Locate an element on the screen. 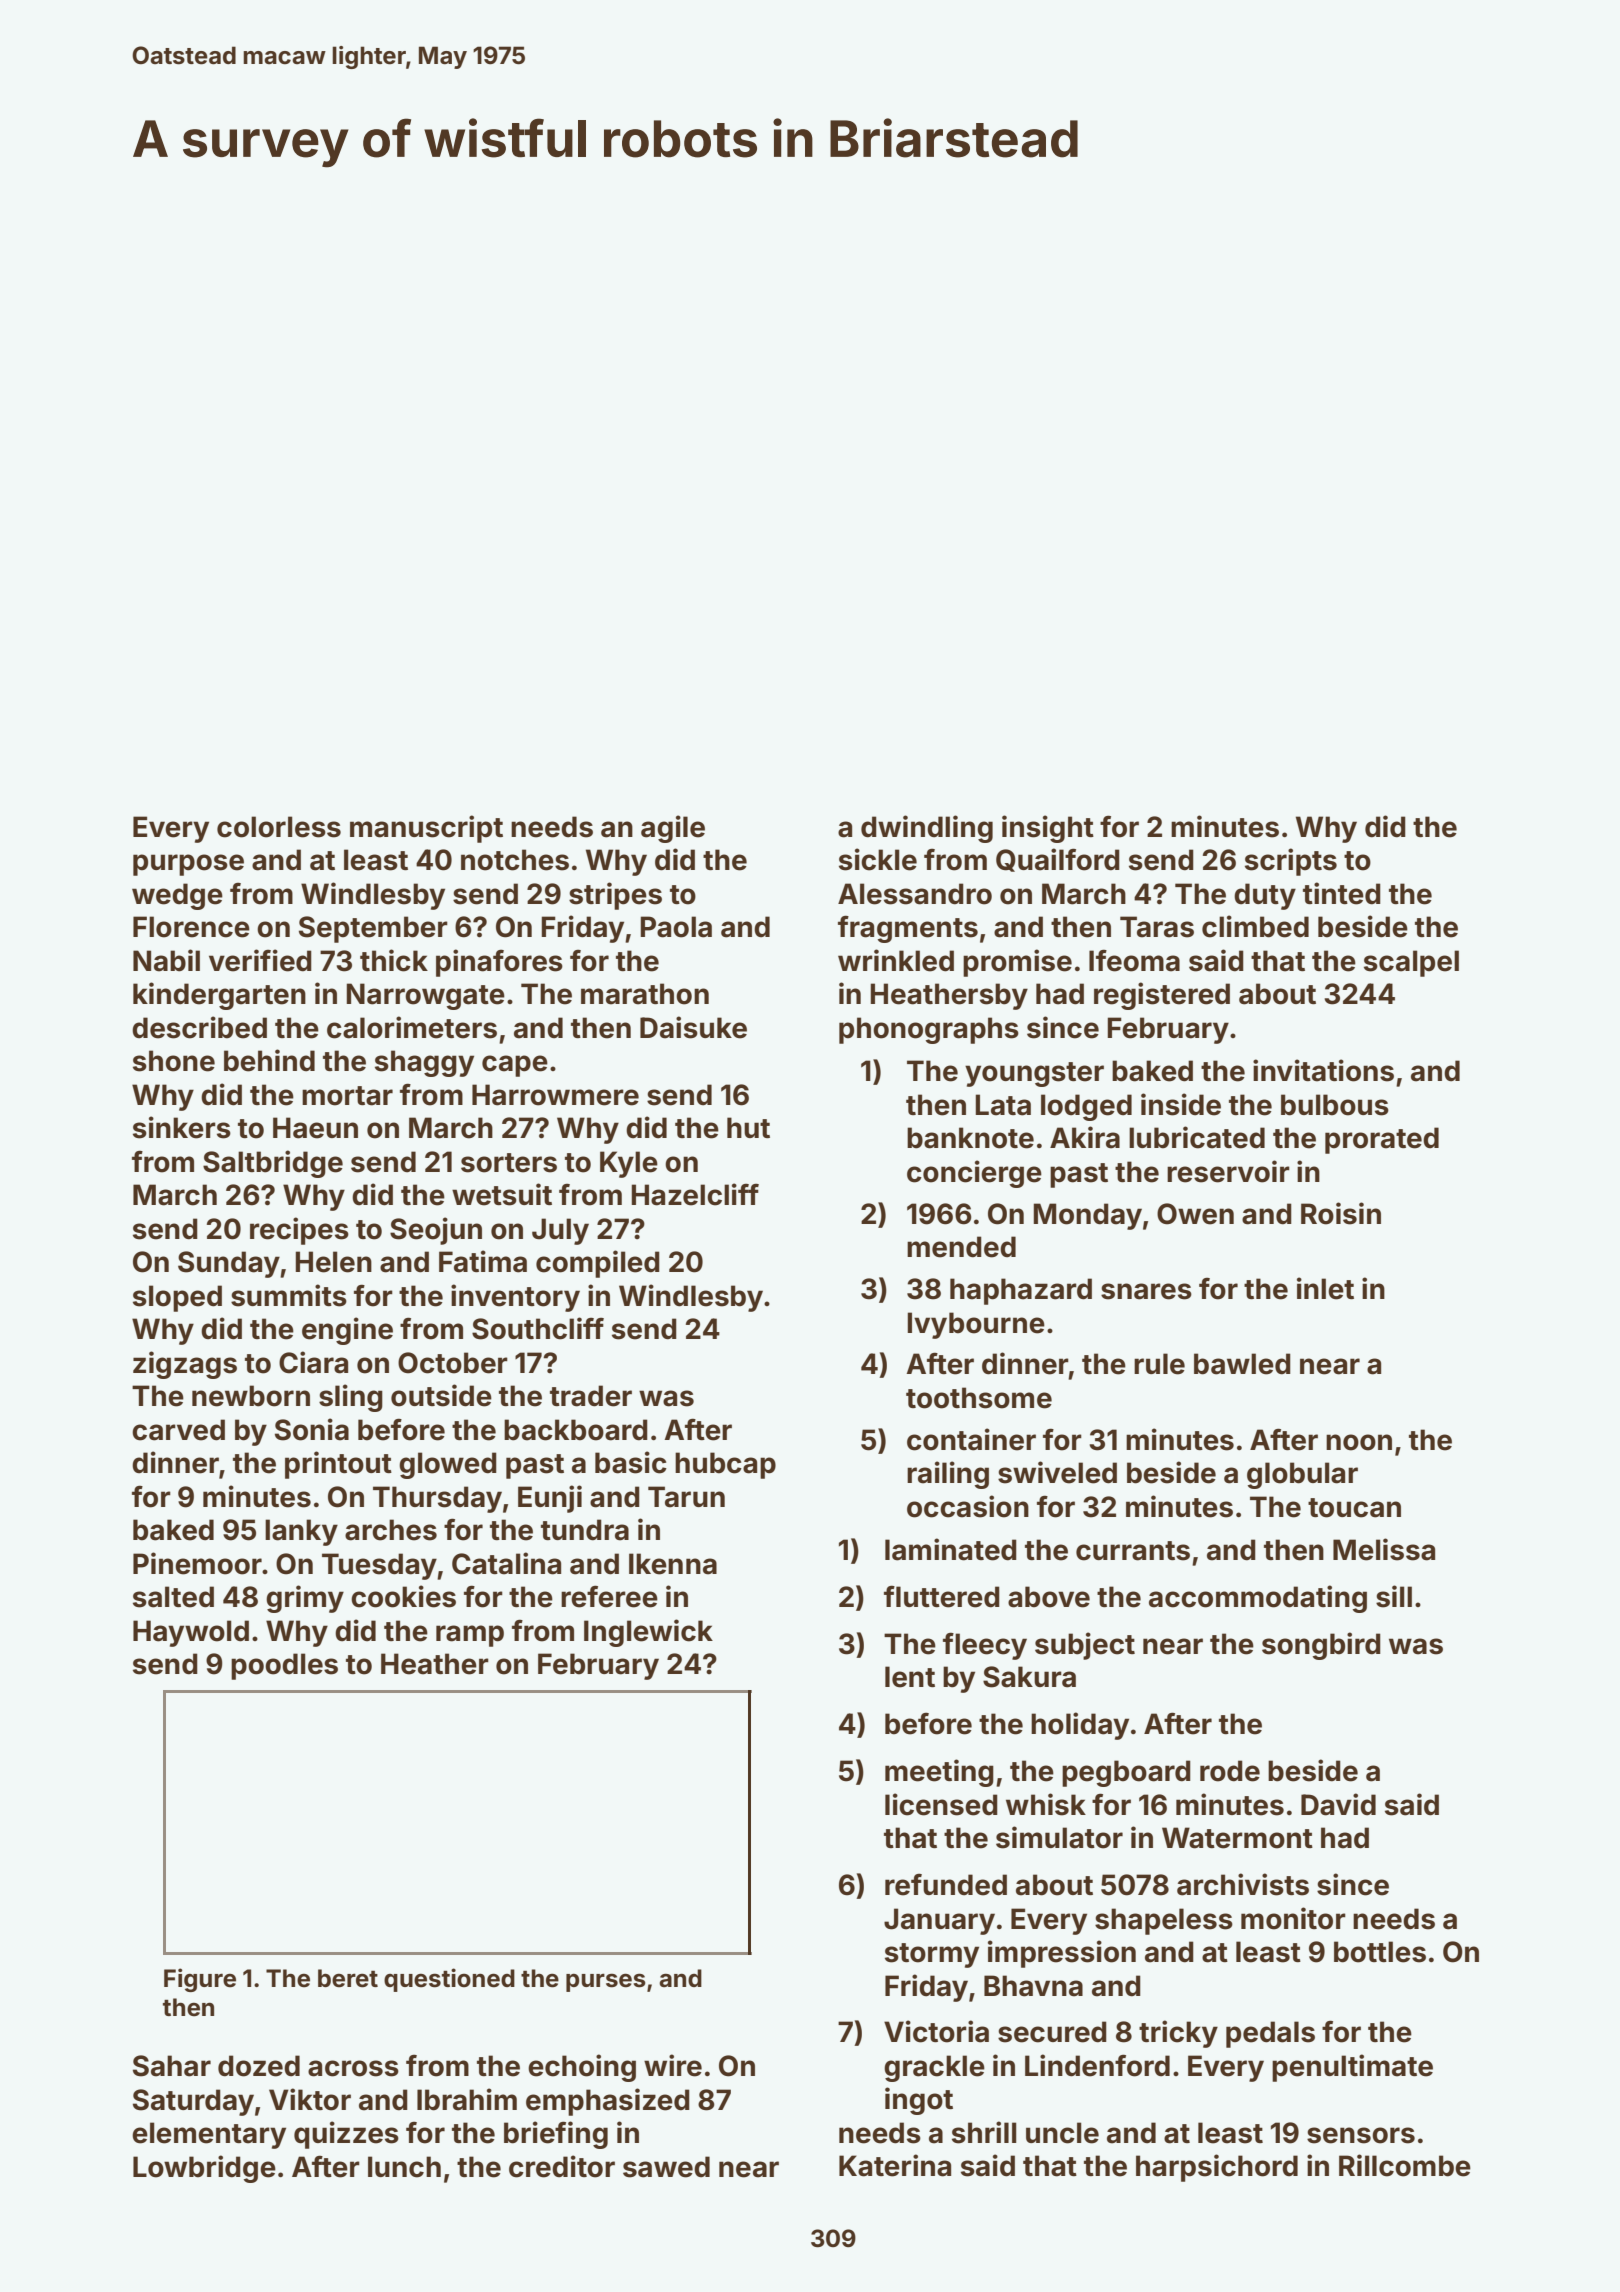 The height and width of the screenshot is (2292, 1620). colorless is located at coordinates (279, 827).
